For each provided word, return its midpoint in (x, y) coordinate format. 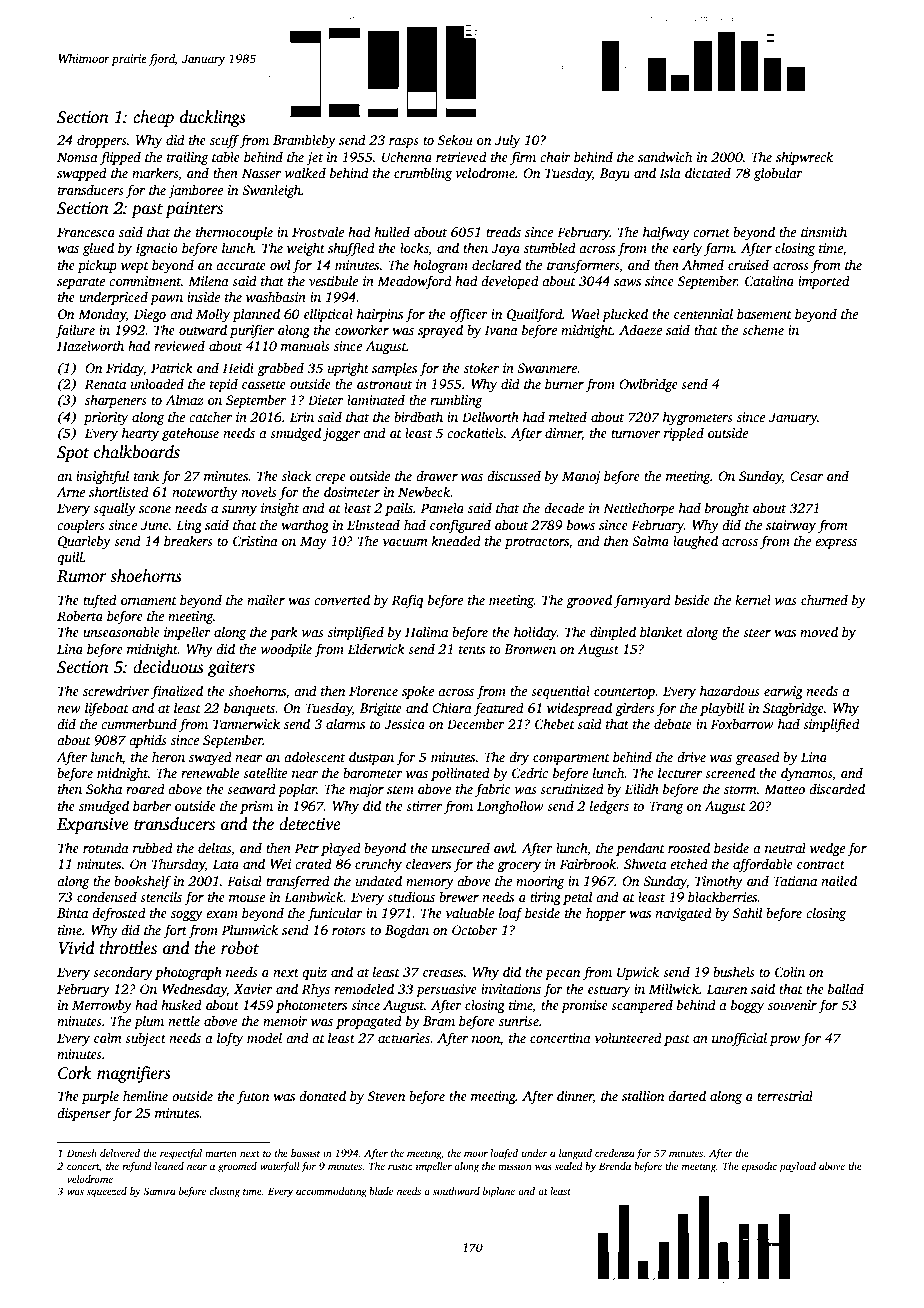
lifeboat (107, 709)
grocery (519, 867)
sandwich (665, 156)
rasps (404, 143)
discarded (837, 788)
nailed (839, 880)
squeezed (107, 1192)
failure (75, 331)
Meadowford (414, 282)
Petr (307, 848)
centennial (703, 313)
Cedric (530, 772)
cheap (153, 118)
